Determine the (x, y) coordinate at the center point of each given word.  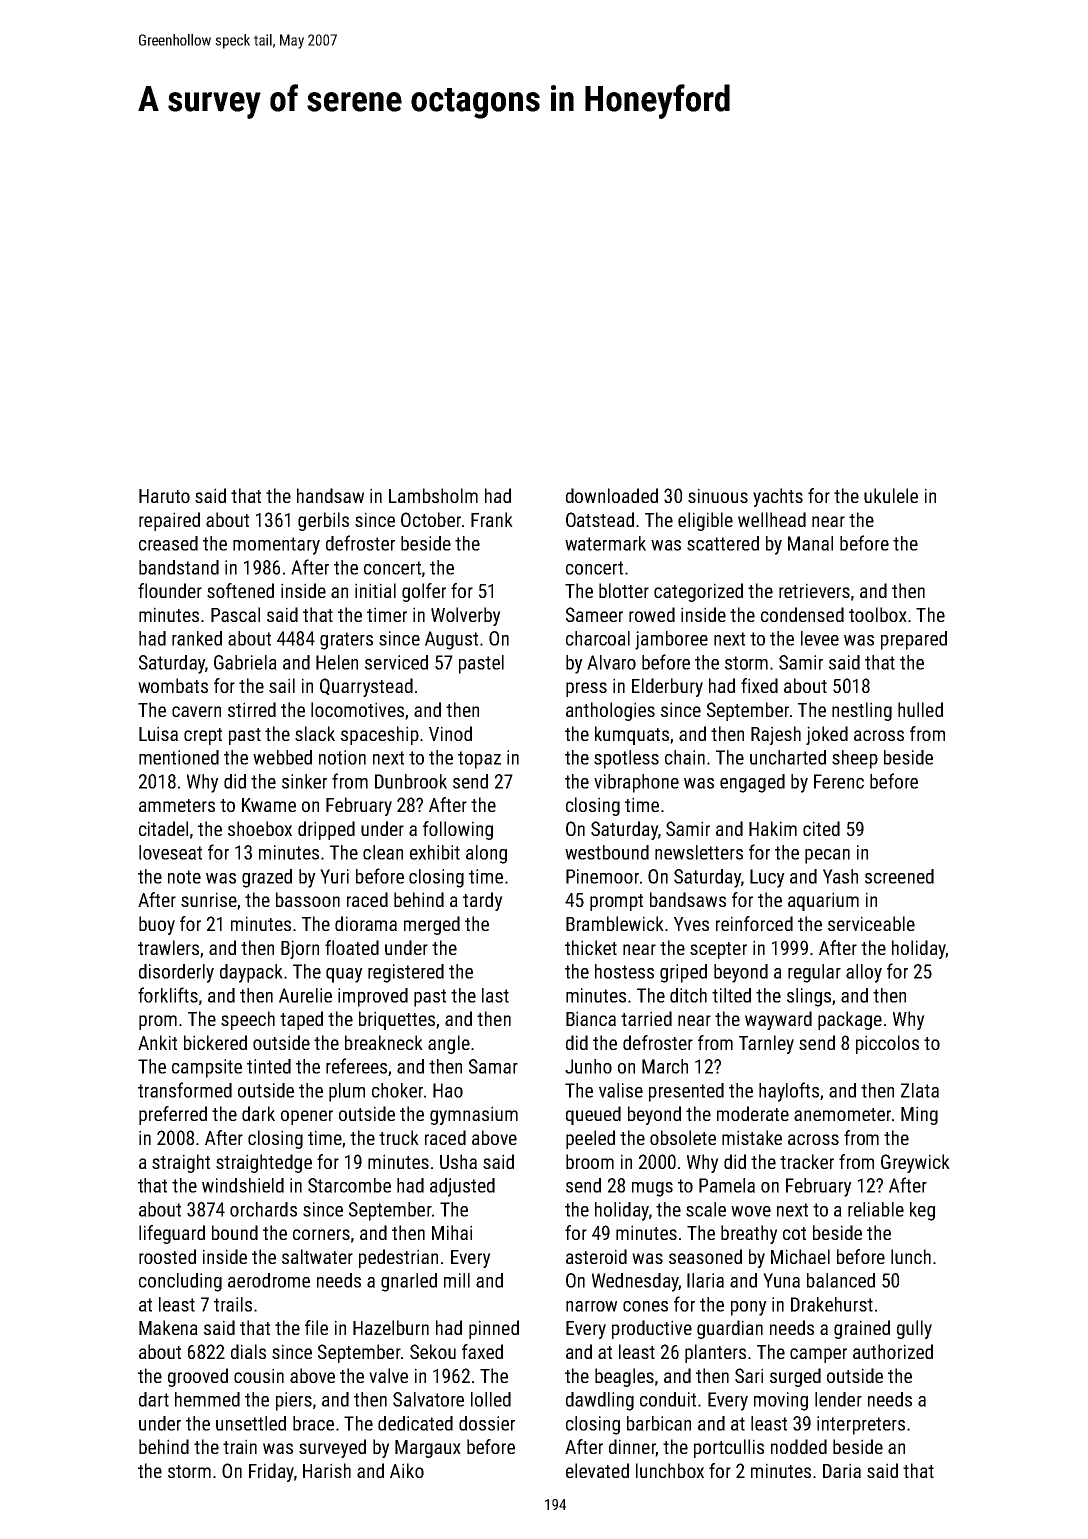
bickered (215, 1042)
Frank (492, 519)
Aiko (407, 1470)
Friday (271, 1472)
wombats (173, 685)
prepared (914, 640)
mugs (652, 1189)
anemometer (842, 1114)
